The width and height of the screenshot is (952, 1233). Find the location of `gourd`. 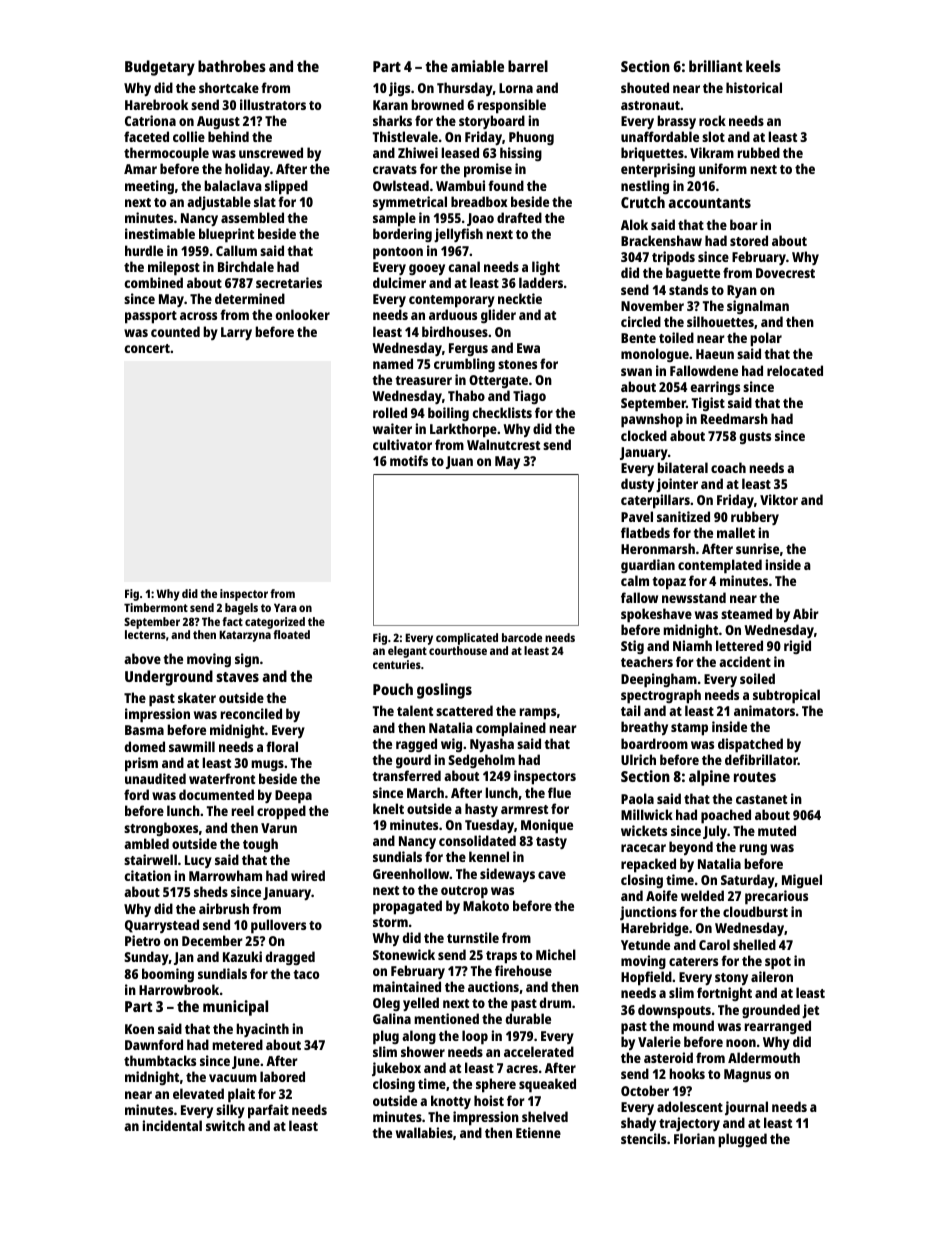

gourd is located at coordinates (413, 761).
